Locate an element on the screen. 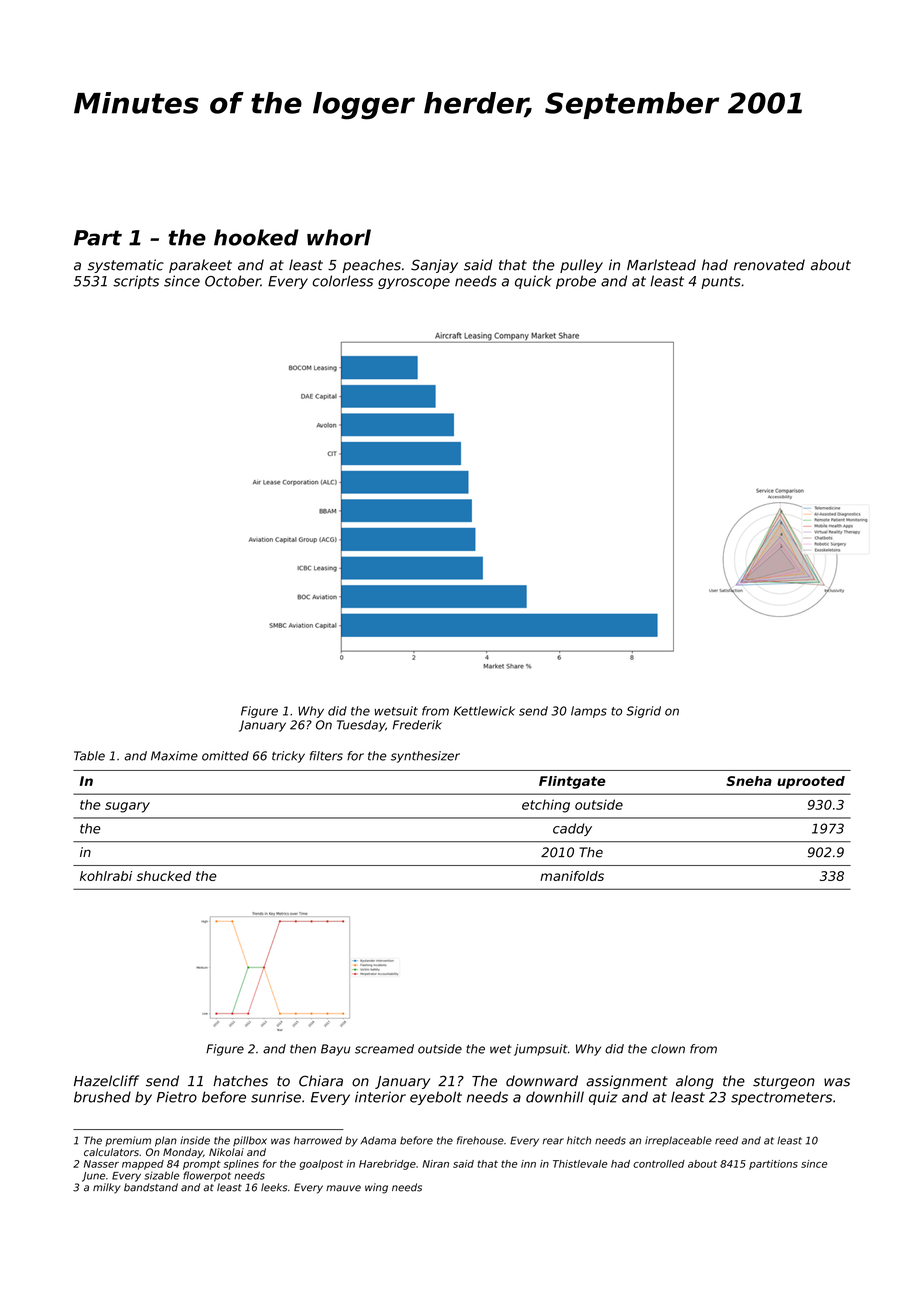  systematic is located at coordinates (126, 266).
